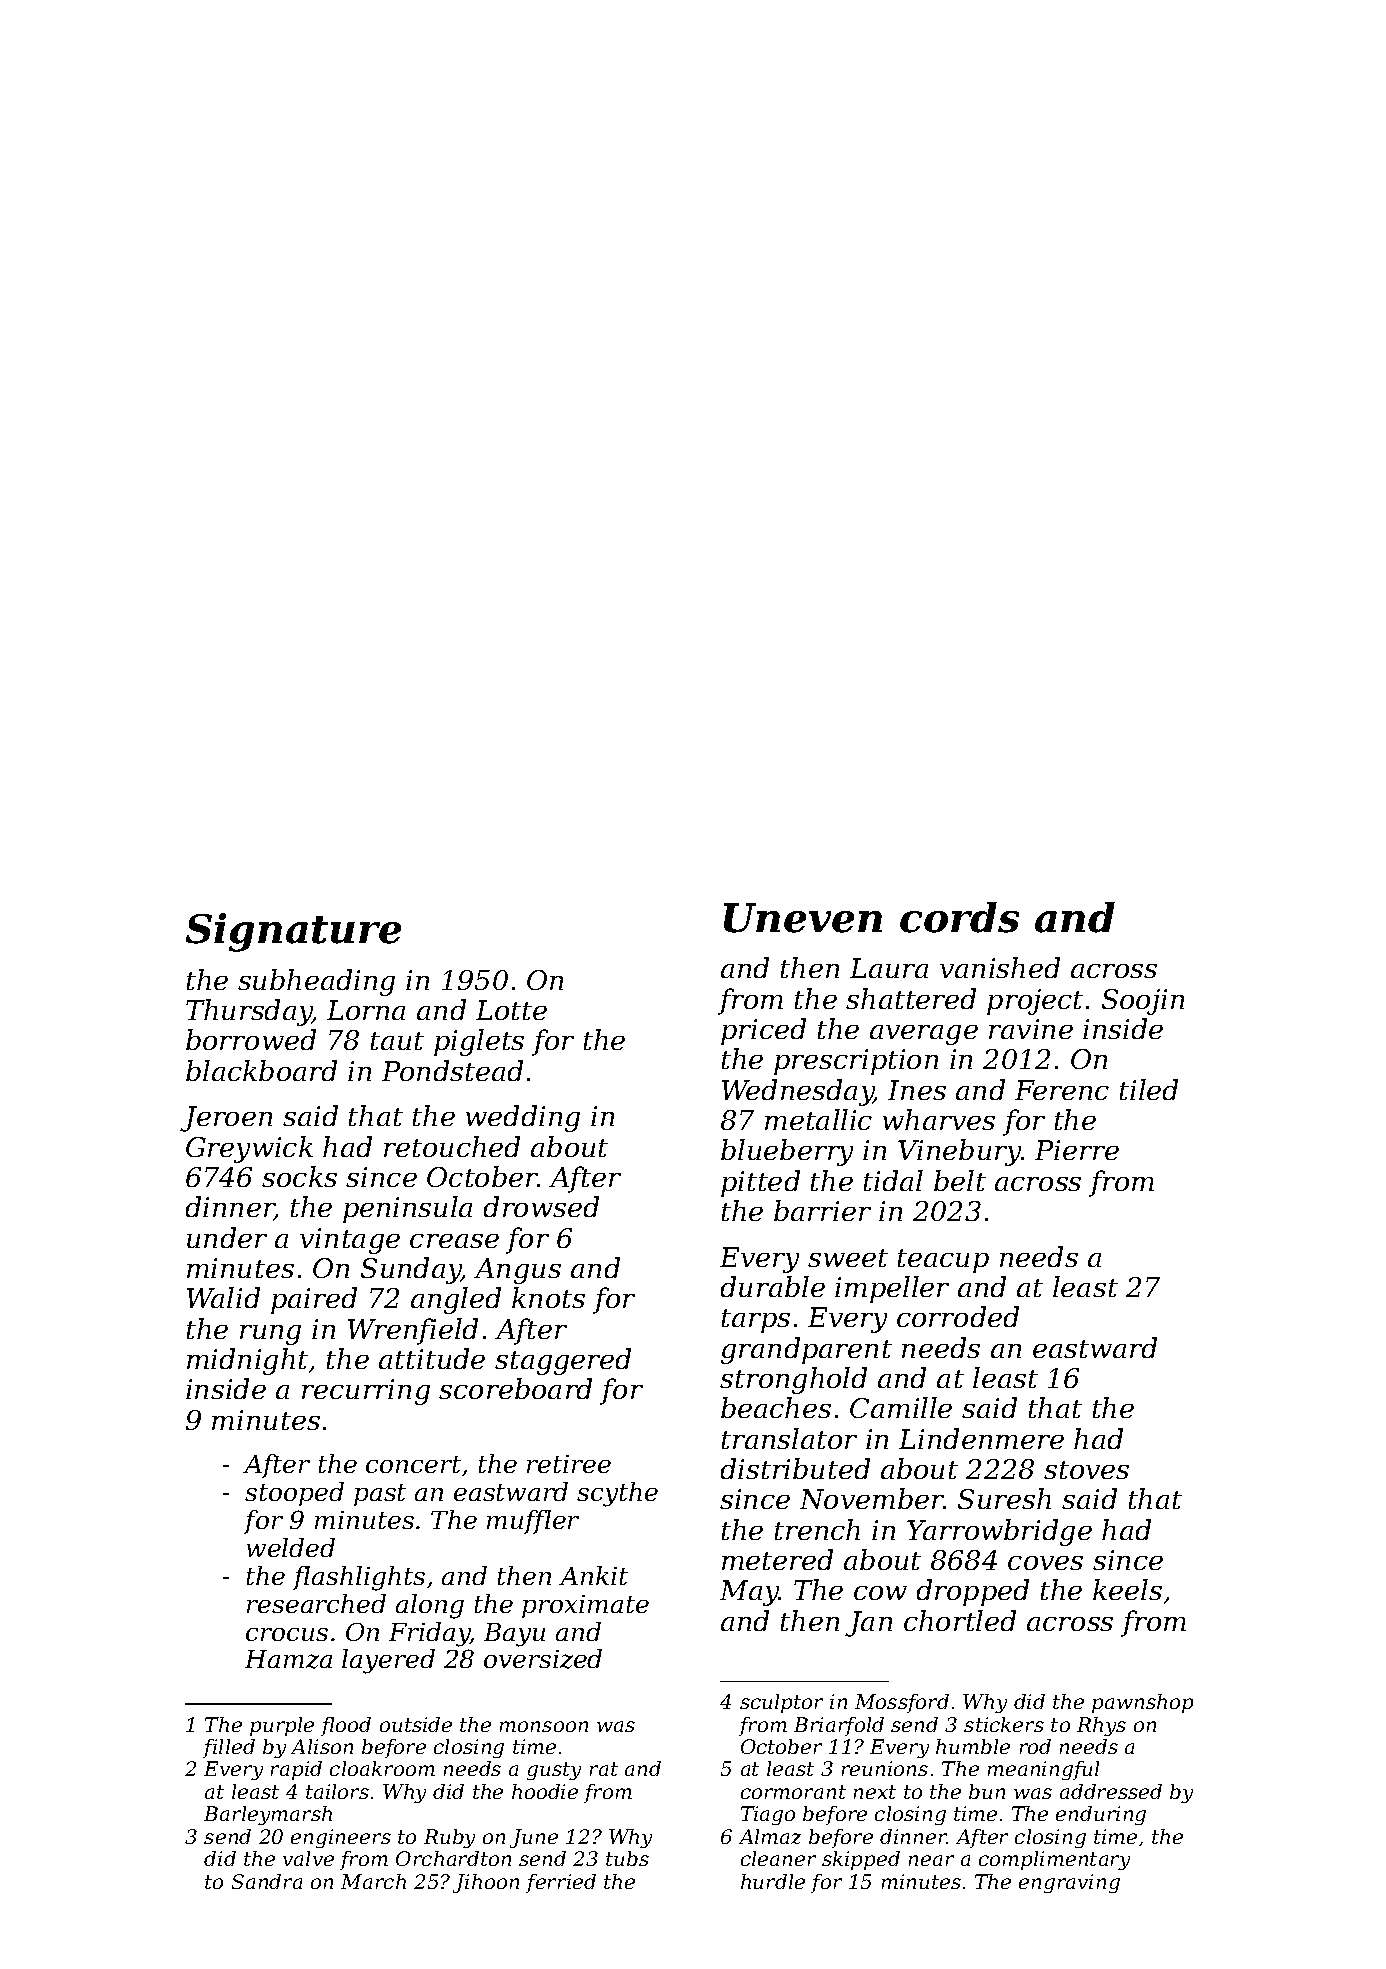  Describe the element at coordinates (1143, 1002) in the screenshot. I see `Soojin` at that location.
